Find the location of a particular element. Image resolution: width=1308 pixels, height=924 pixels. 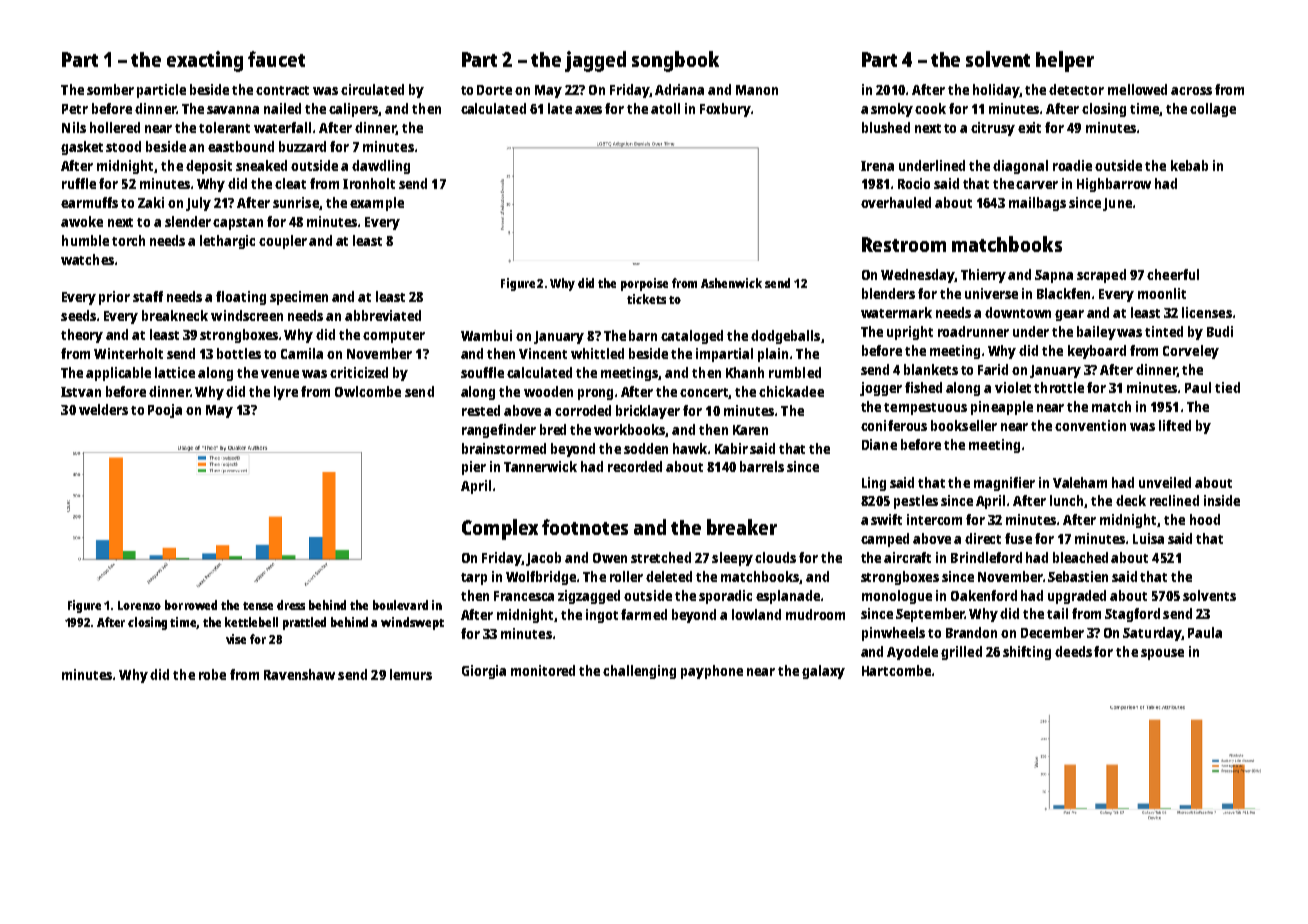

deposit is located at coordinates (209, 167).
